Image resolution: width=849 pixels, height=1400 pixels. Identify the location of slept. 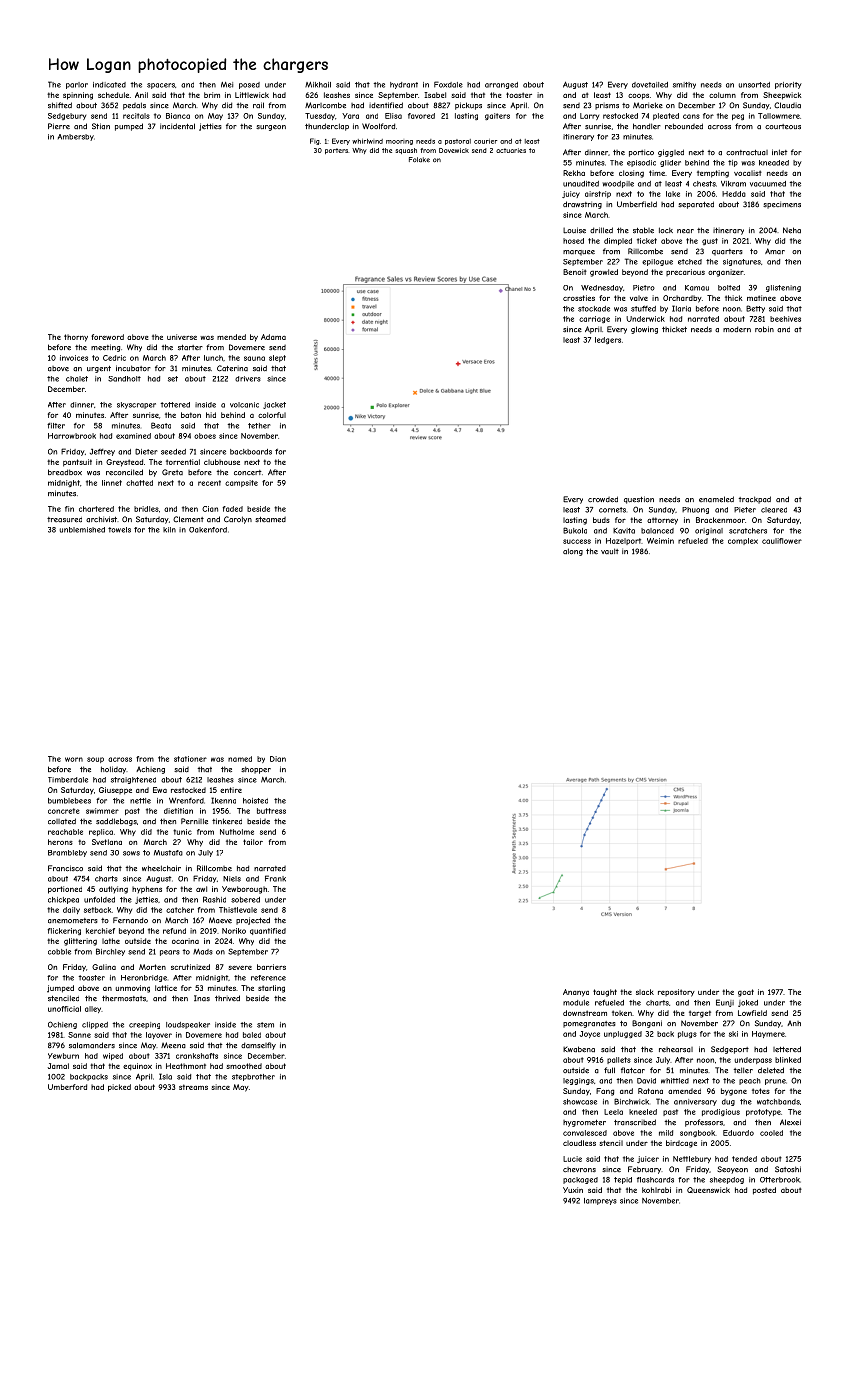
(277, 358).
